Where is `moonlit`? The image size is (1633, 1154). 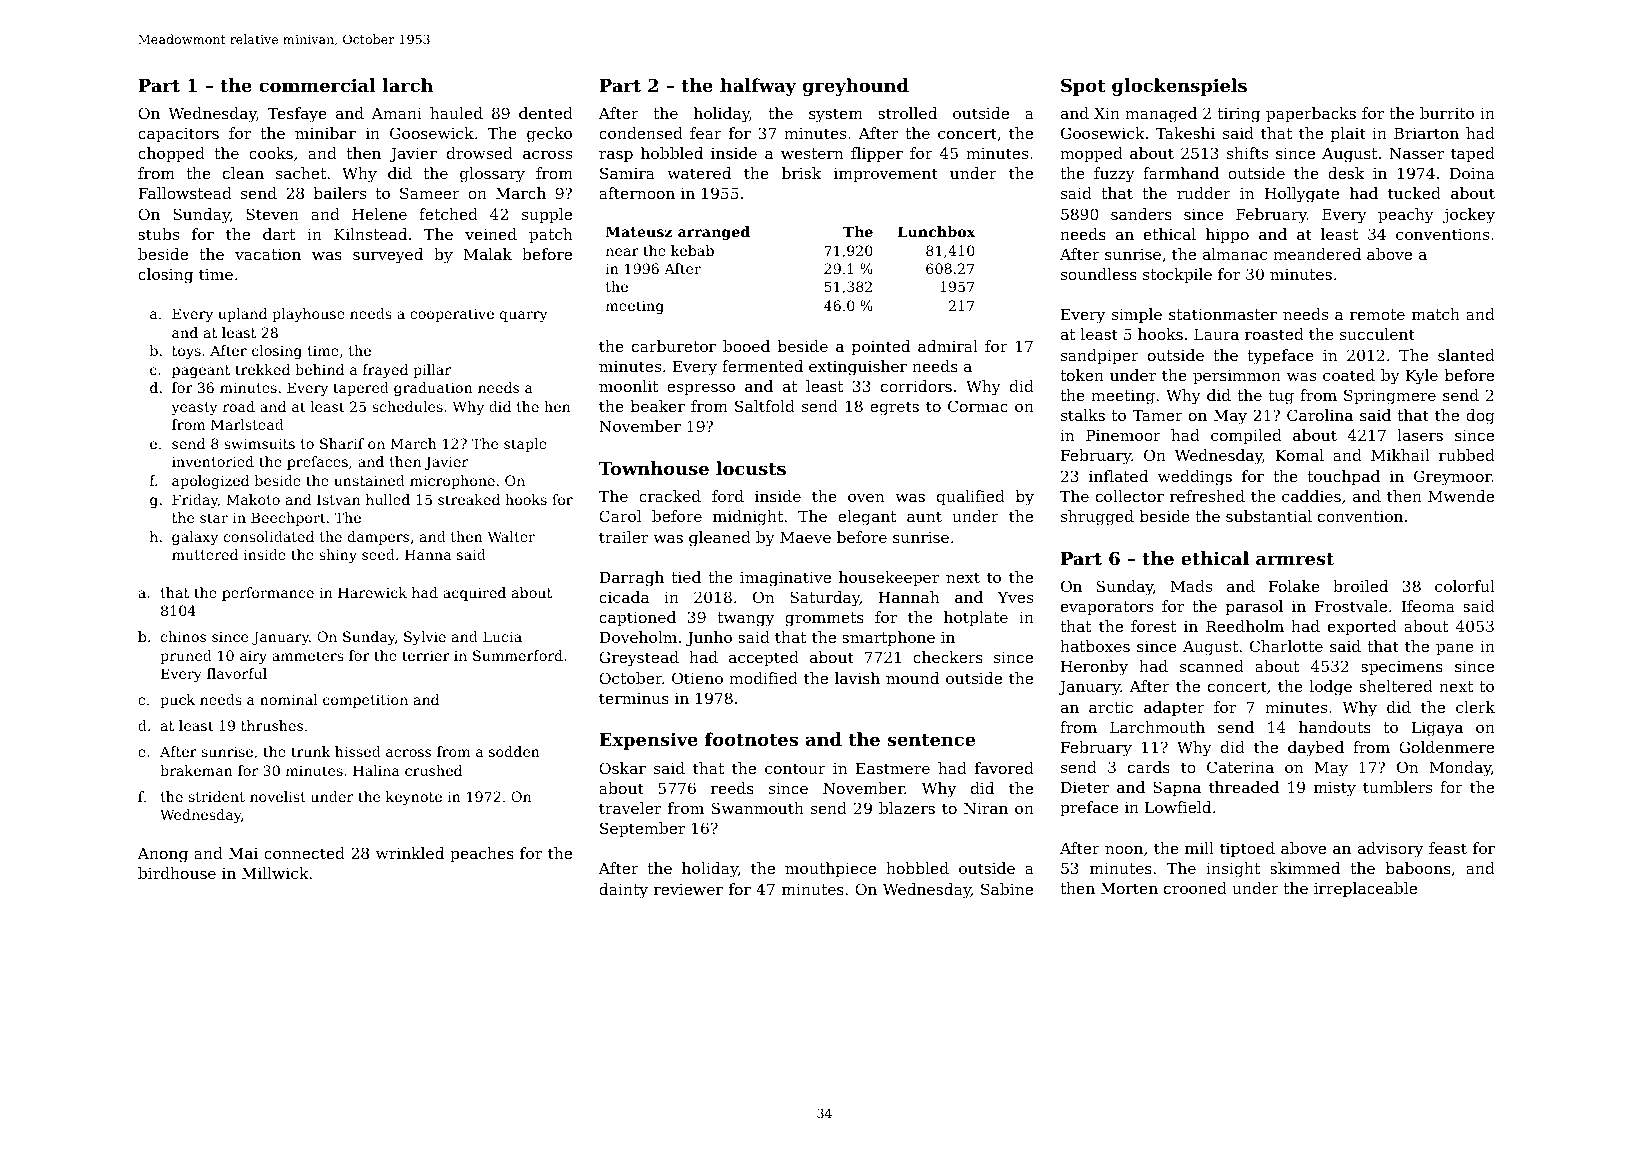
moonlit is located at coordinates (629, 386).
